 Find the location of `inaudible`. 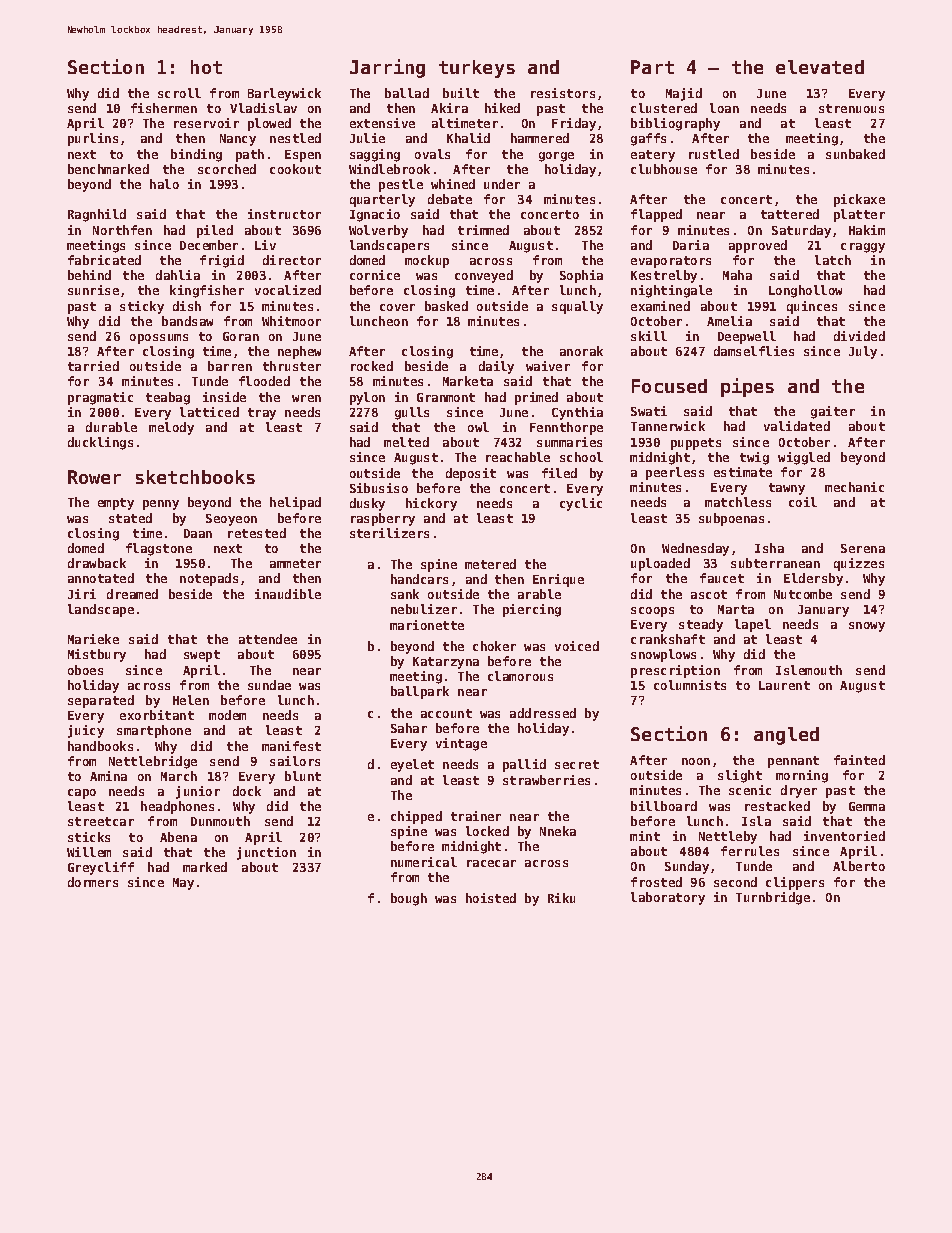

inaudible is located at coordinates (288, 594).
